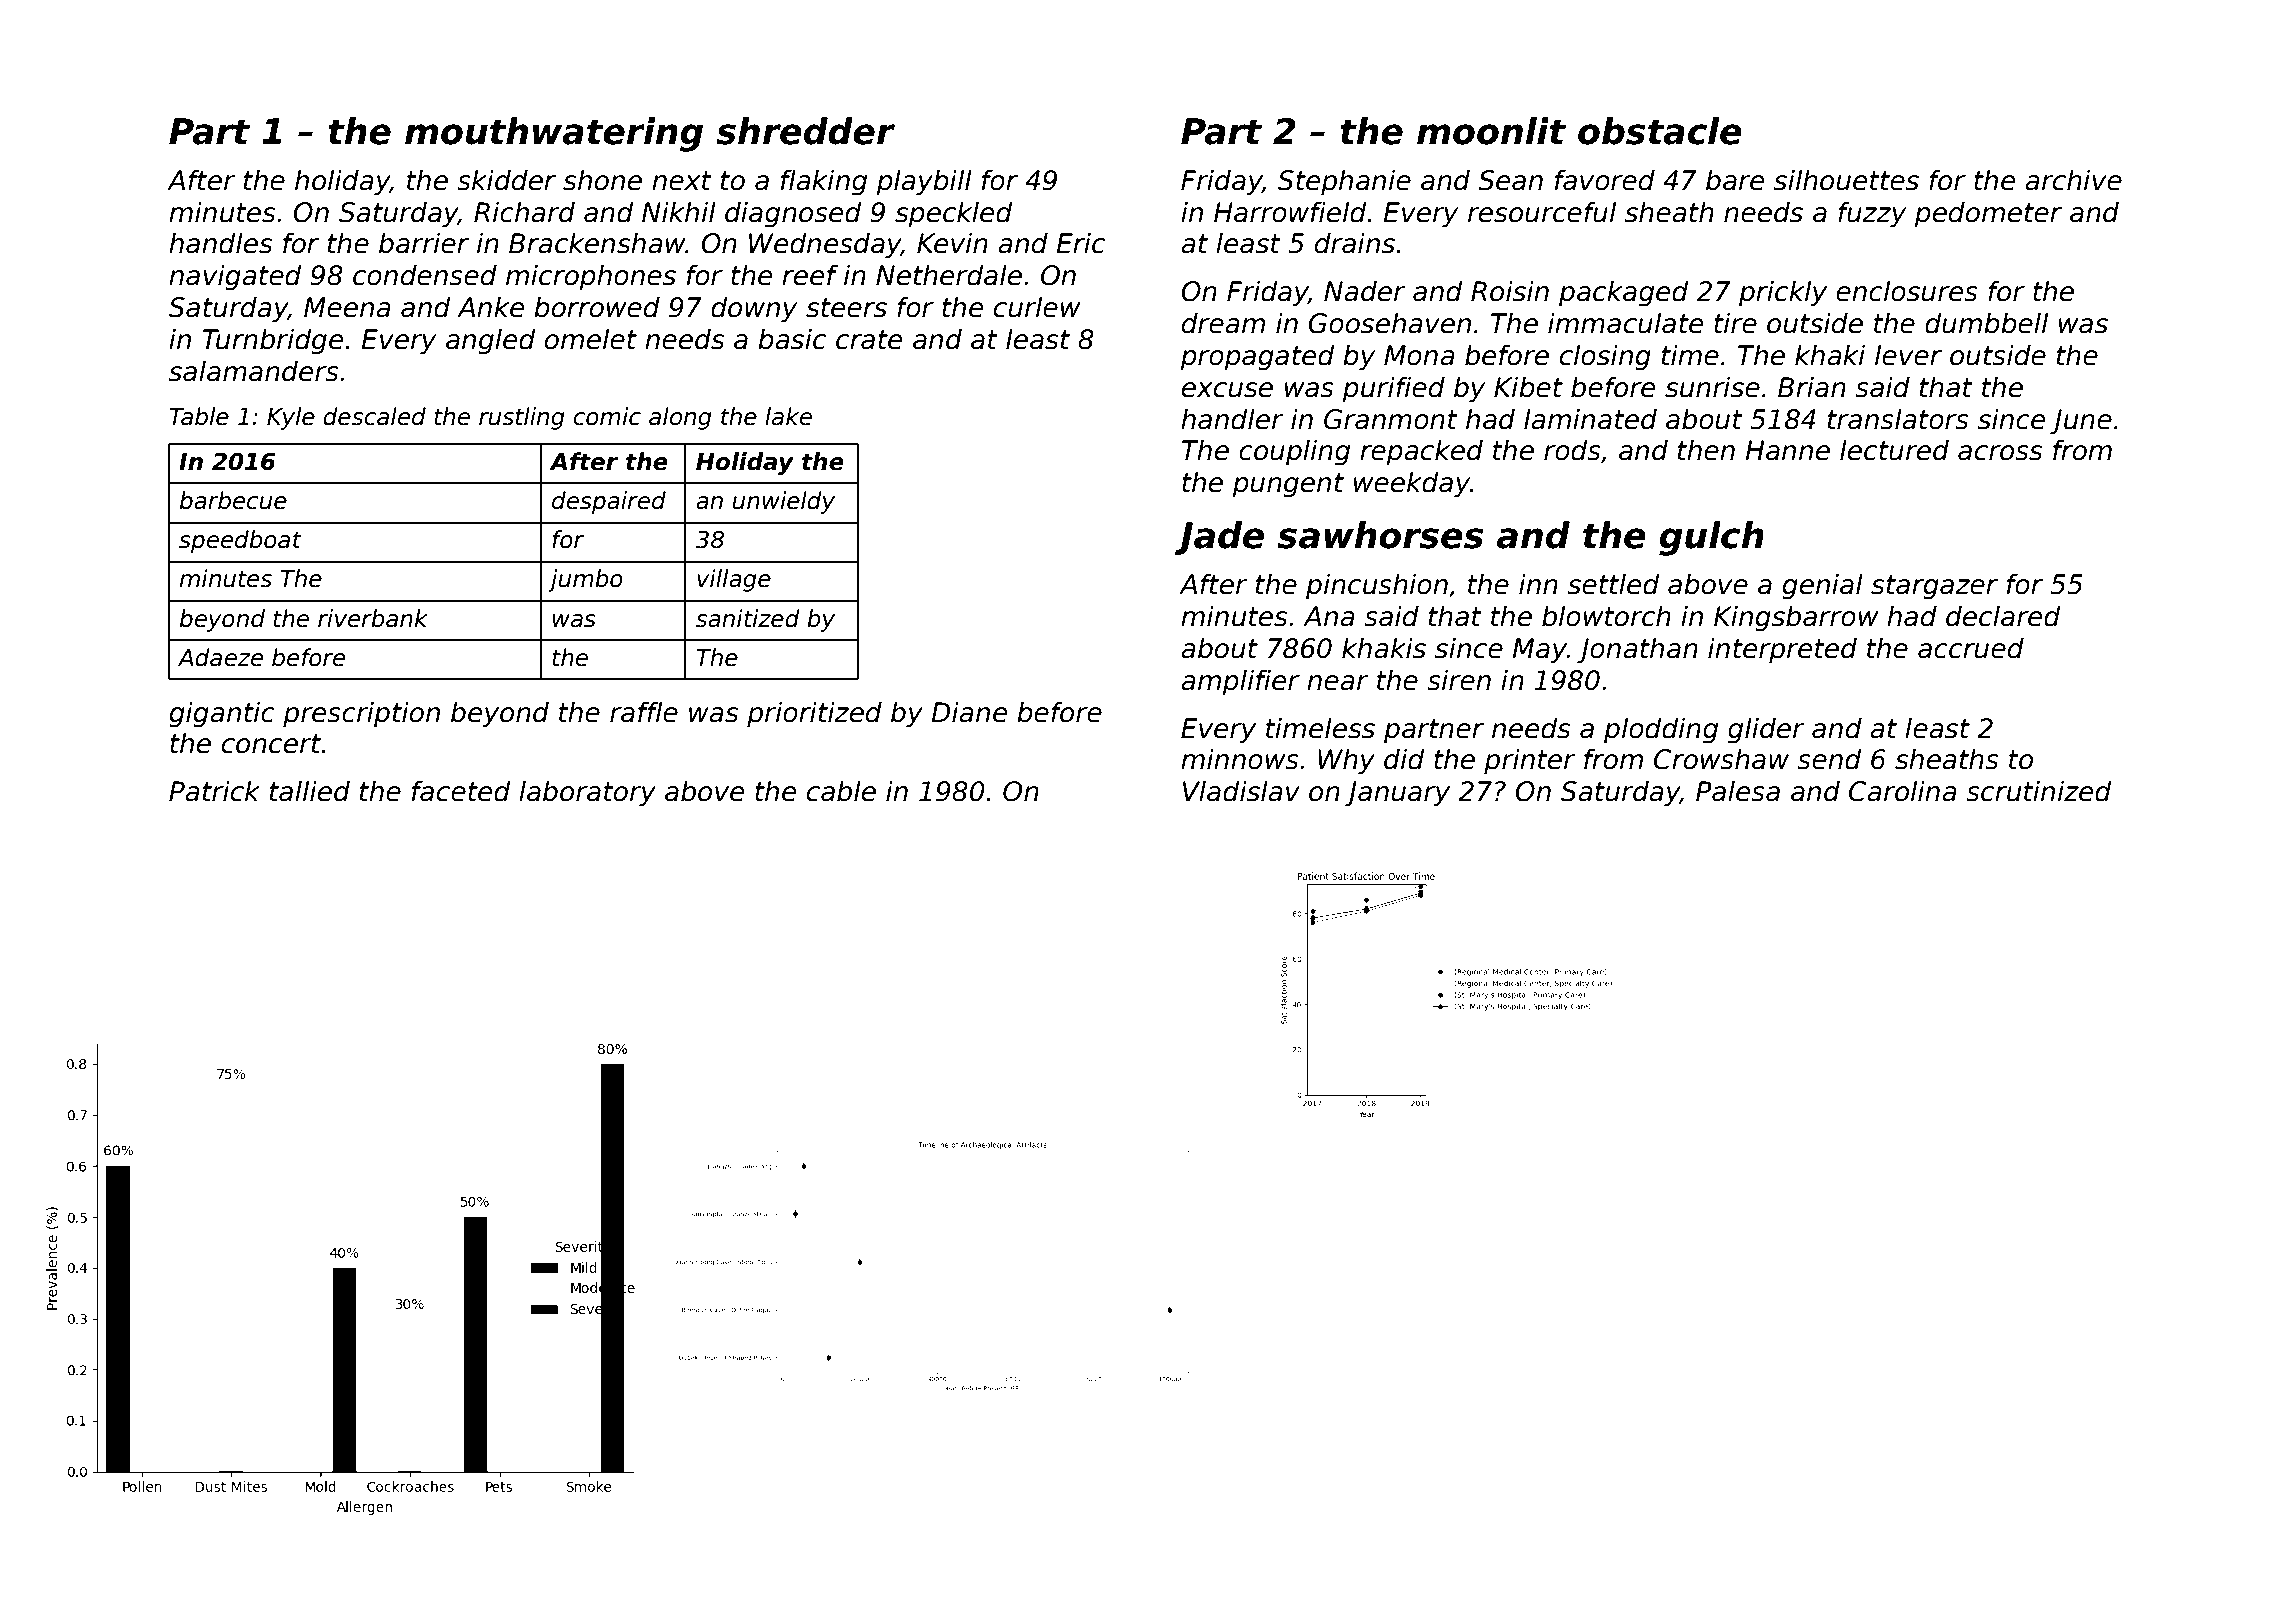  I want to click on Stephanie, so click(1344, 182).
